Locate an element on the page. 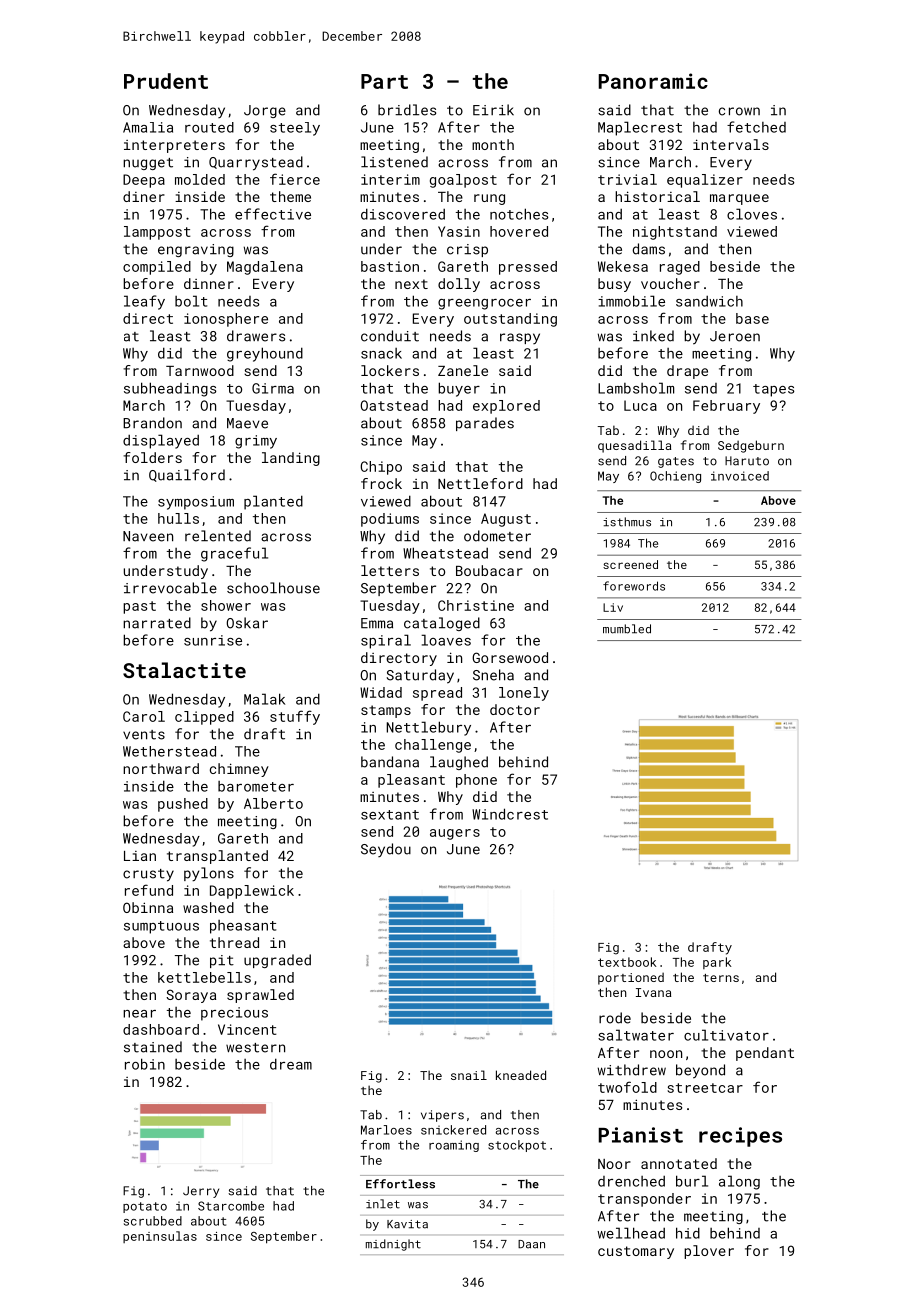 The height and width of the document is (1308, 924). Oatstead is located at coordinates (394, 405).
